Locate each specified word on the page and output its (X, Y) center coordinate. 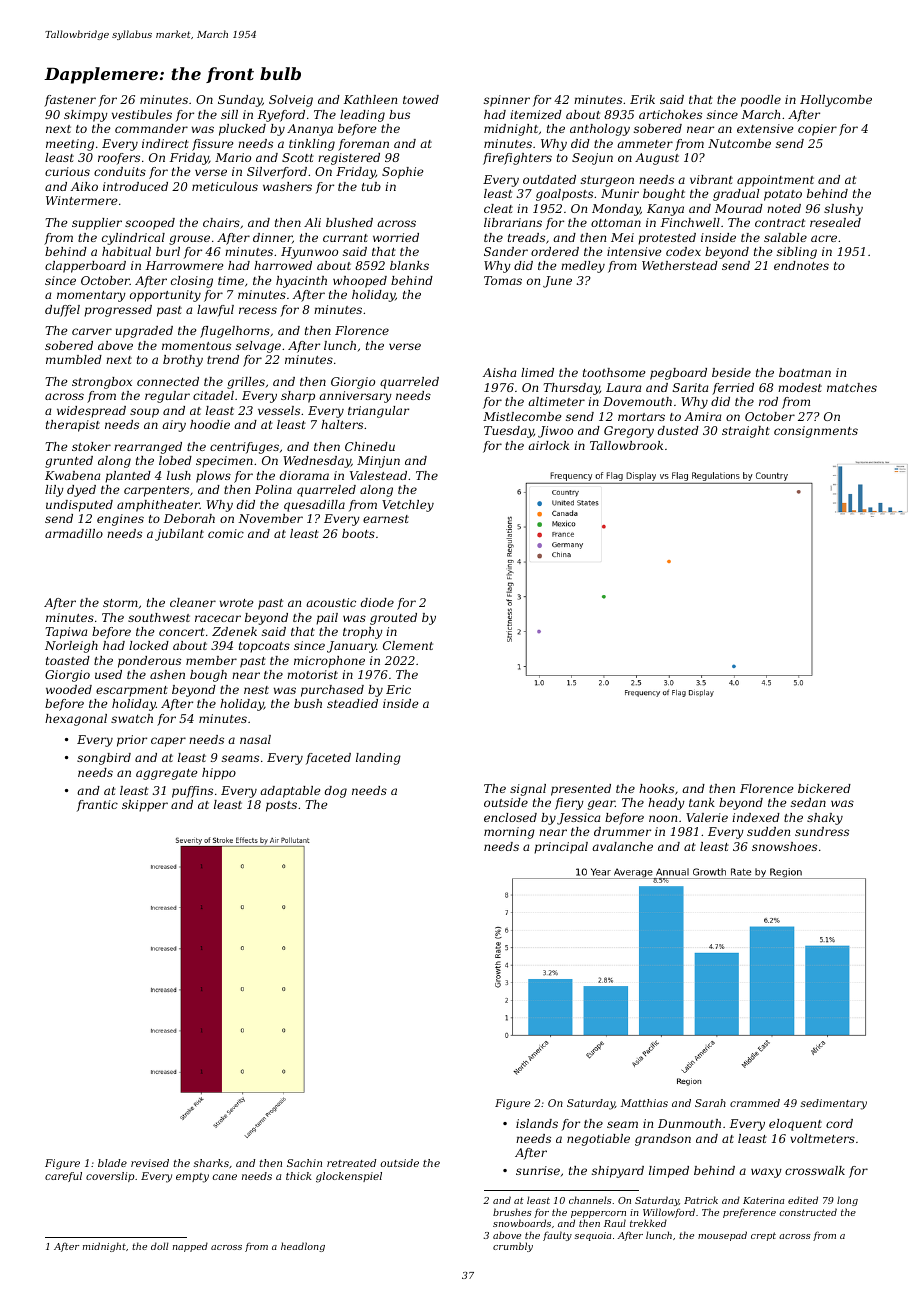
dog (336, 792)
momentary (91, 296)
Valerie (707, 817)
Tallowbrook (626, 445)
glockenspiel (349, 1177)
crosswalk (815, 1170)
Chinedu (370, 446)
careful (63, 1177)
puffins (192, 792)
